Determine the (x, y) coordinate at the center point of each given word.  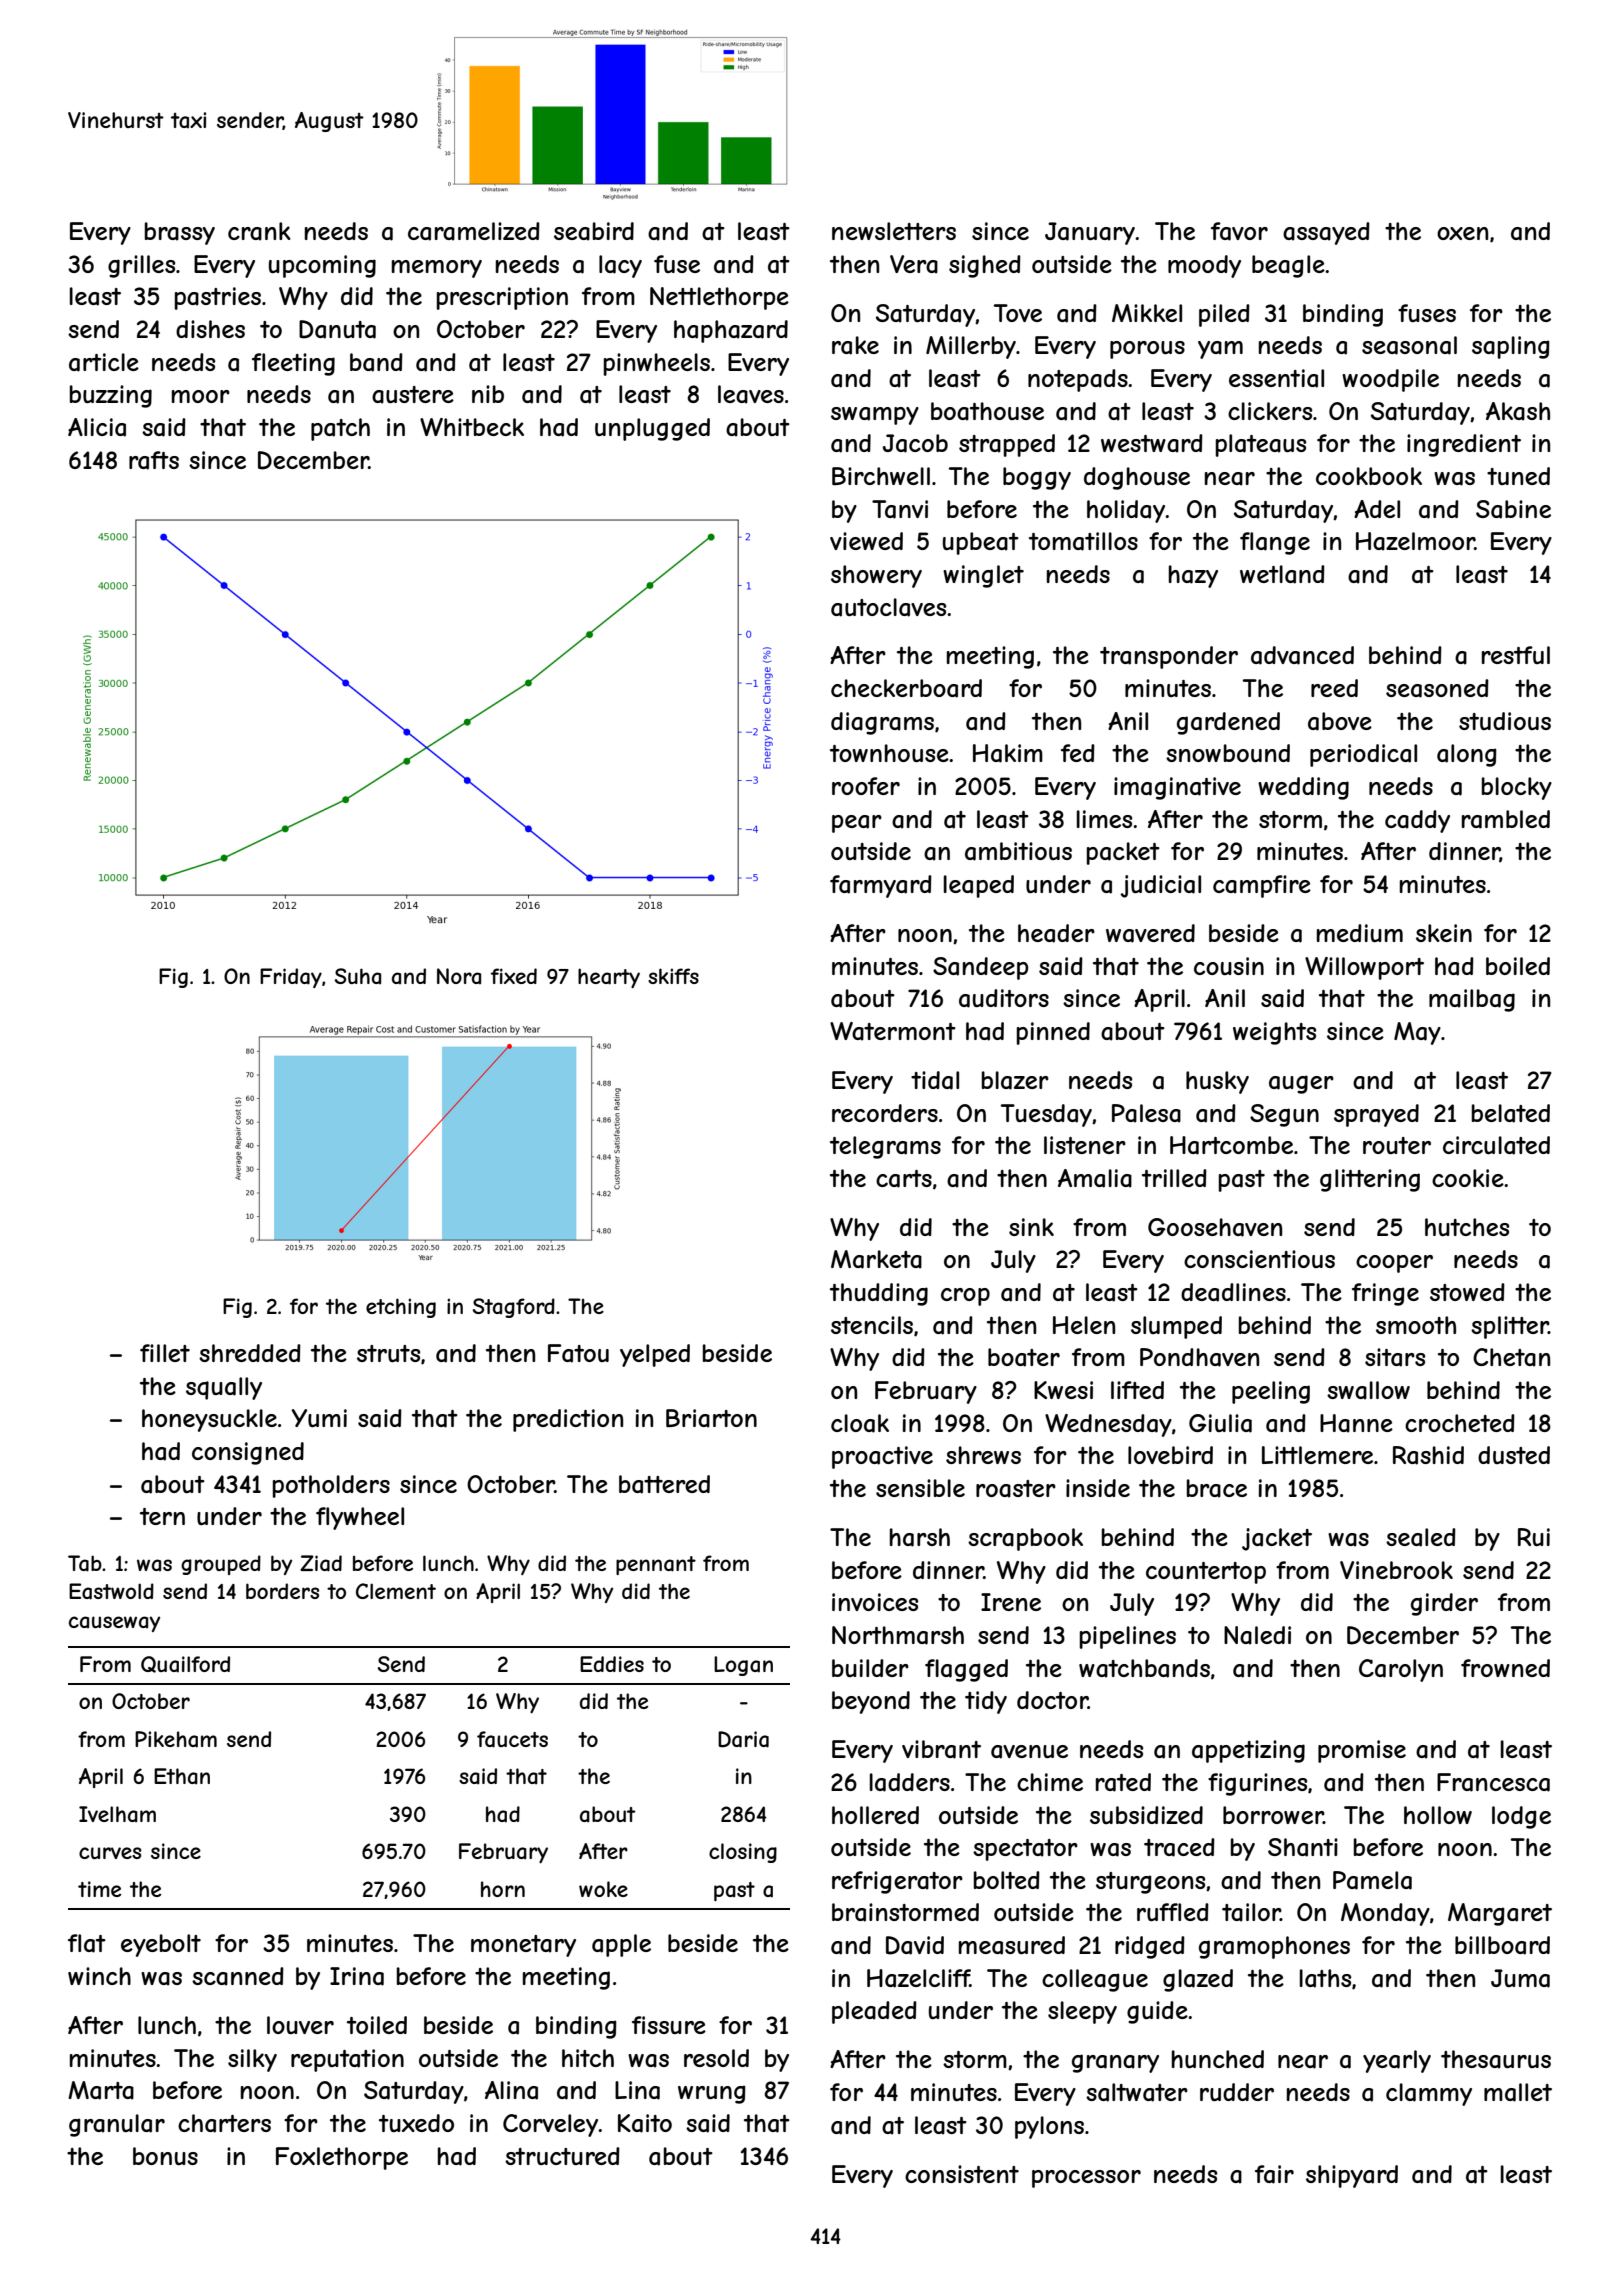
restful (1516, 655)
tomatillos (1083, 541)
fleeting (293, 364)
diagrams (882, 723)
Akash (1518, 411)
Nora (459, 976)
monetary (523, 1946)
